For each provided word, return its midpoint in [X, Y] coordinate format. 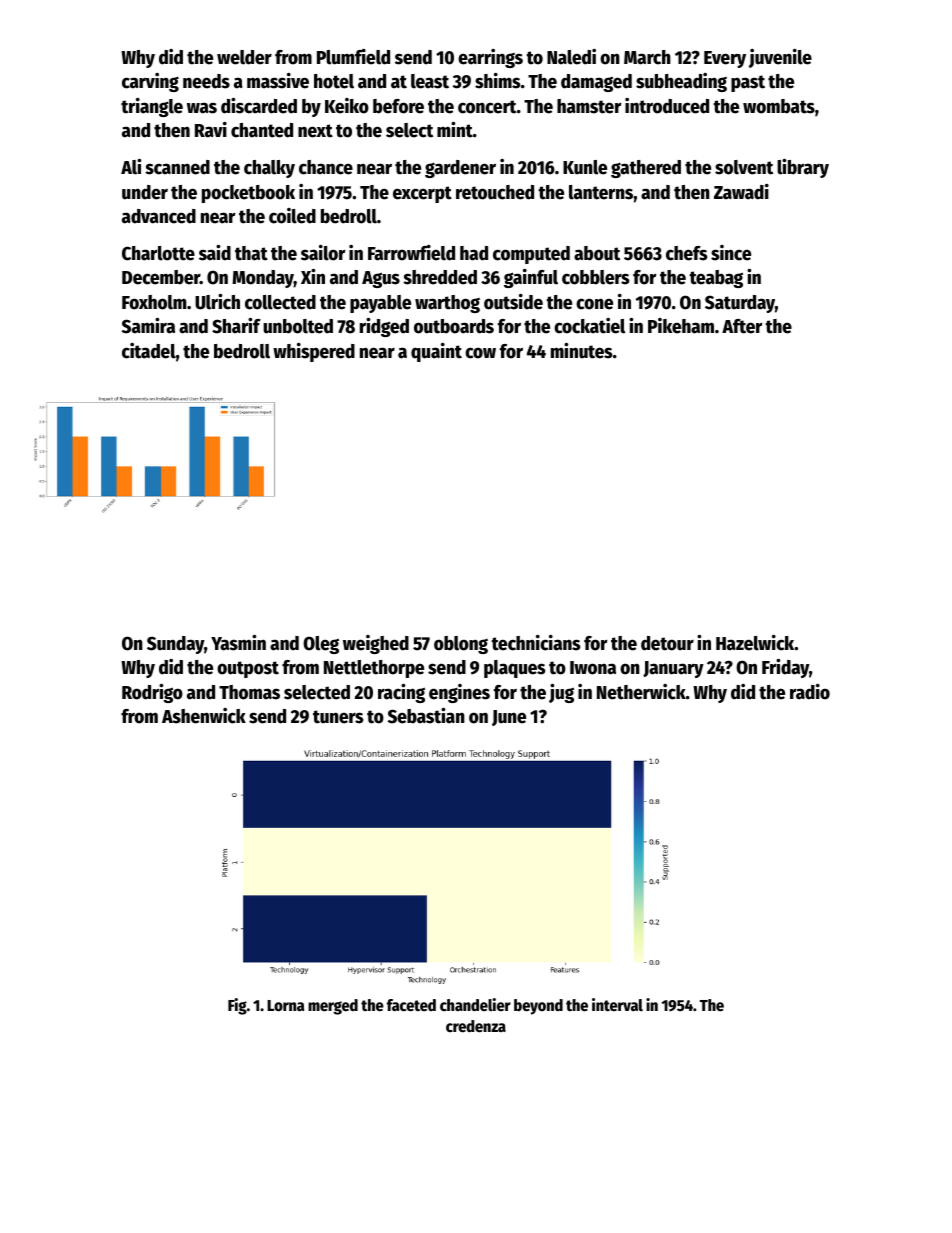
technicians [535, 643]
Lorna [285, 1006]
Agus [381, 279]
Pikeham [681, 326]
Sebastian [426, 716]
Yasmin [238, 643]
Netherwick [641, 692]
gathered [646, 169]
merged [333, 1007]
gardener [460, 169]
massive [278, 81]
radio [810, 692]
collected [280, 302]
